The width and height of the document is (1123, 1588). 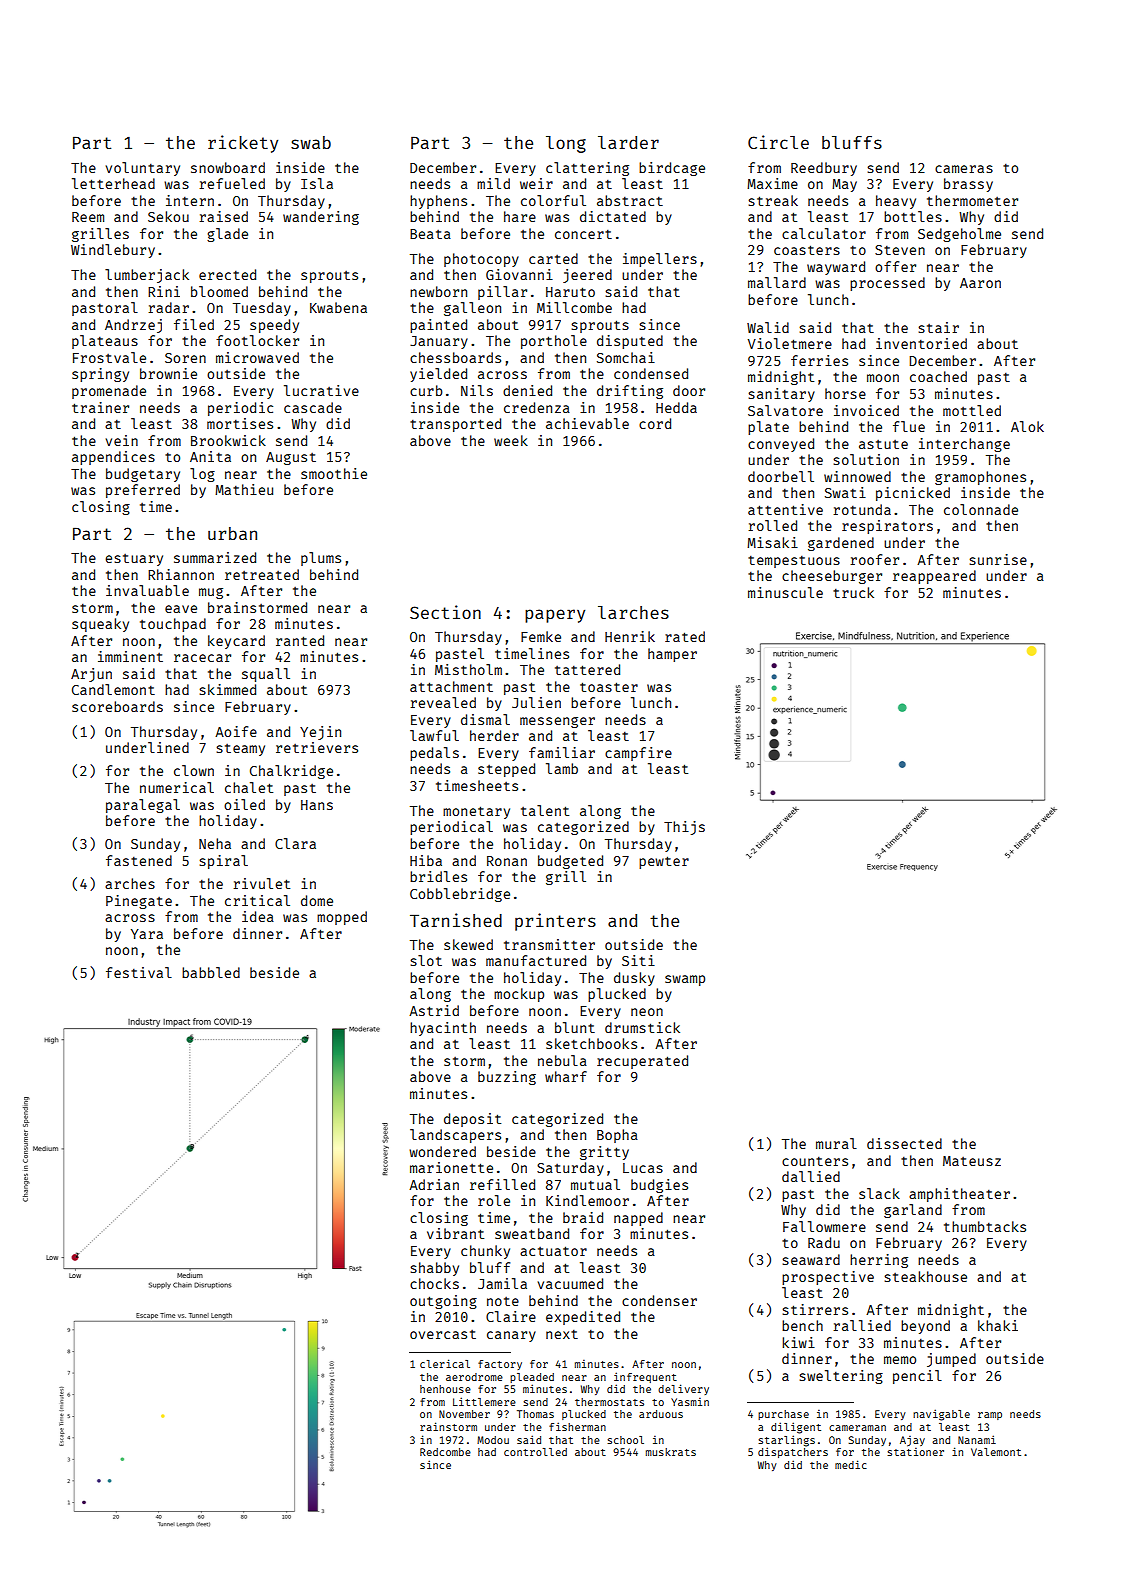 I want to click on dissected, so click(x=904, y=1143).
